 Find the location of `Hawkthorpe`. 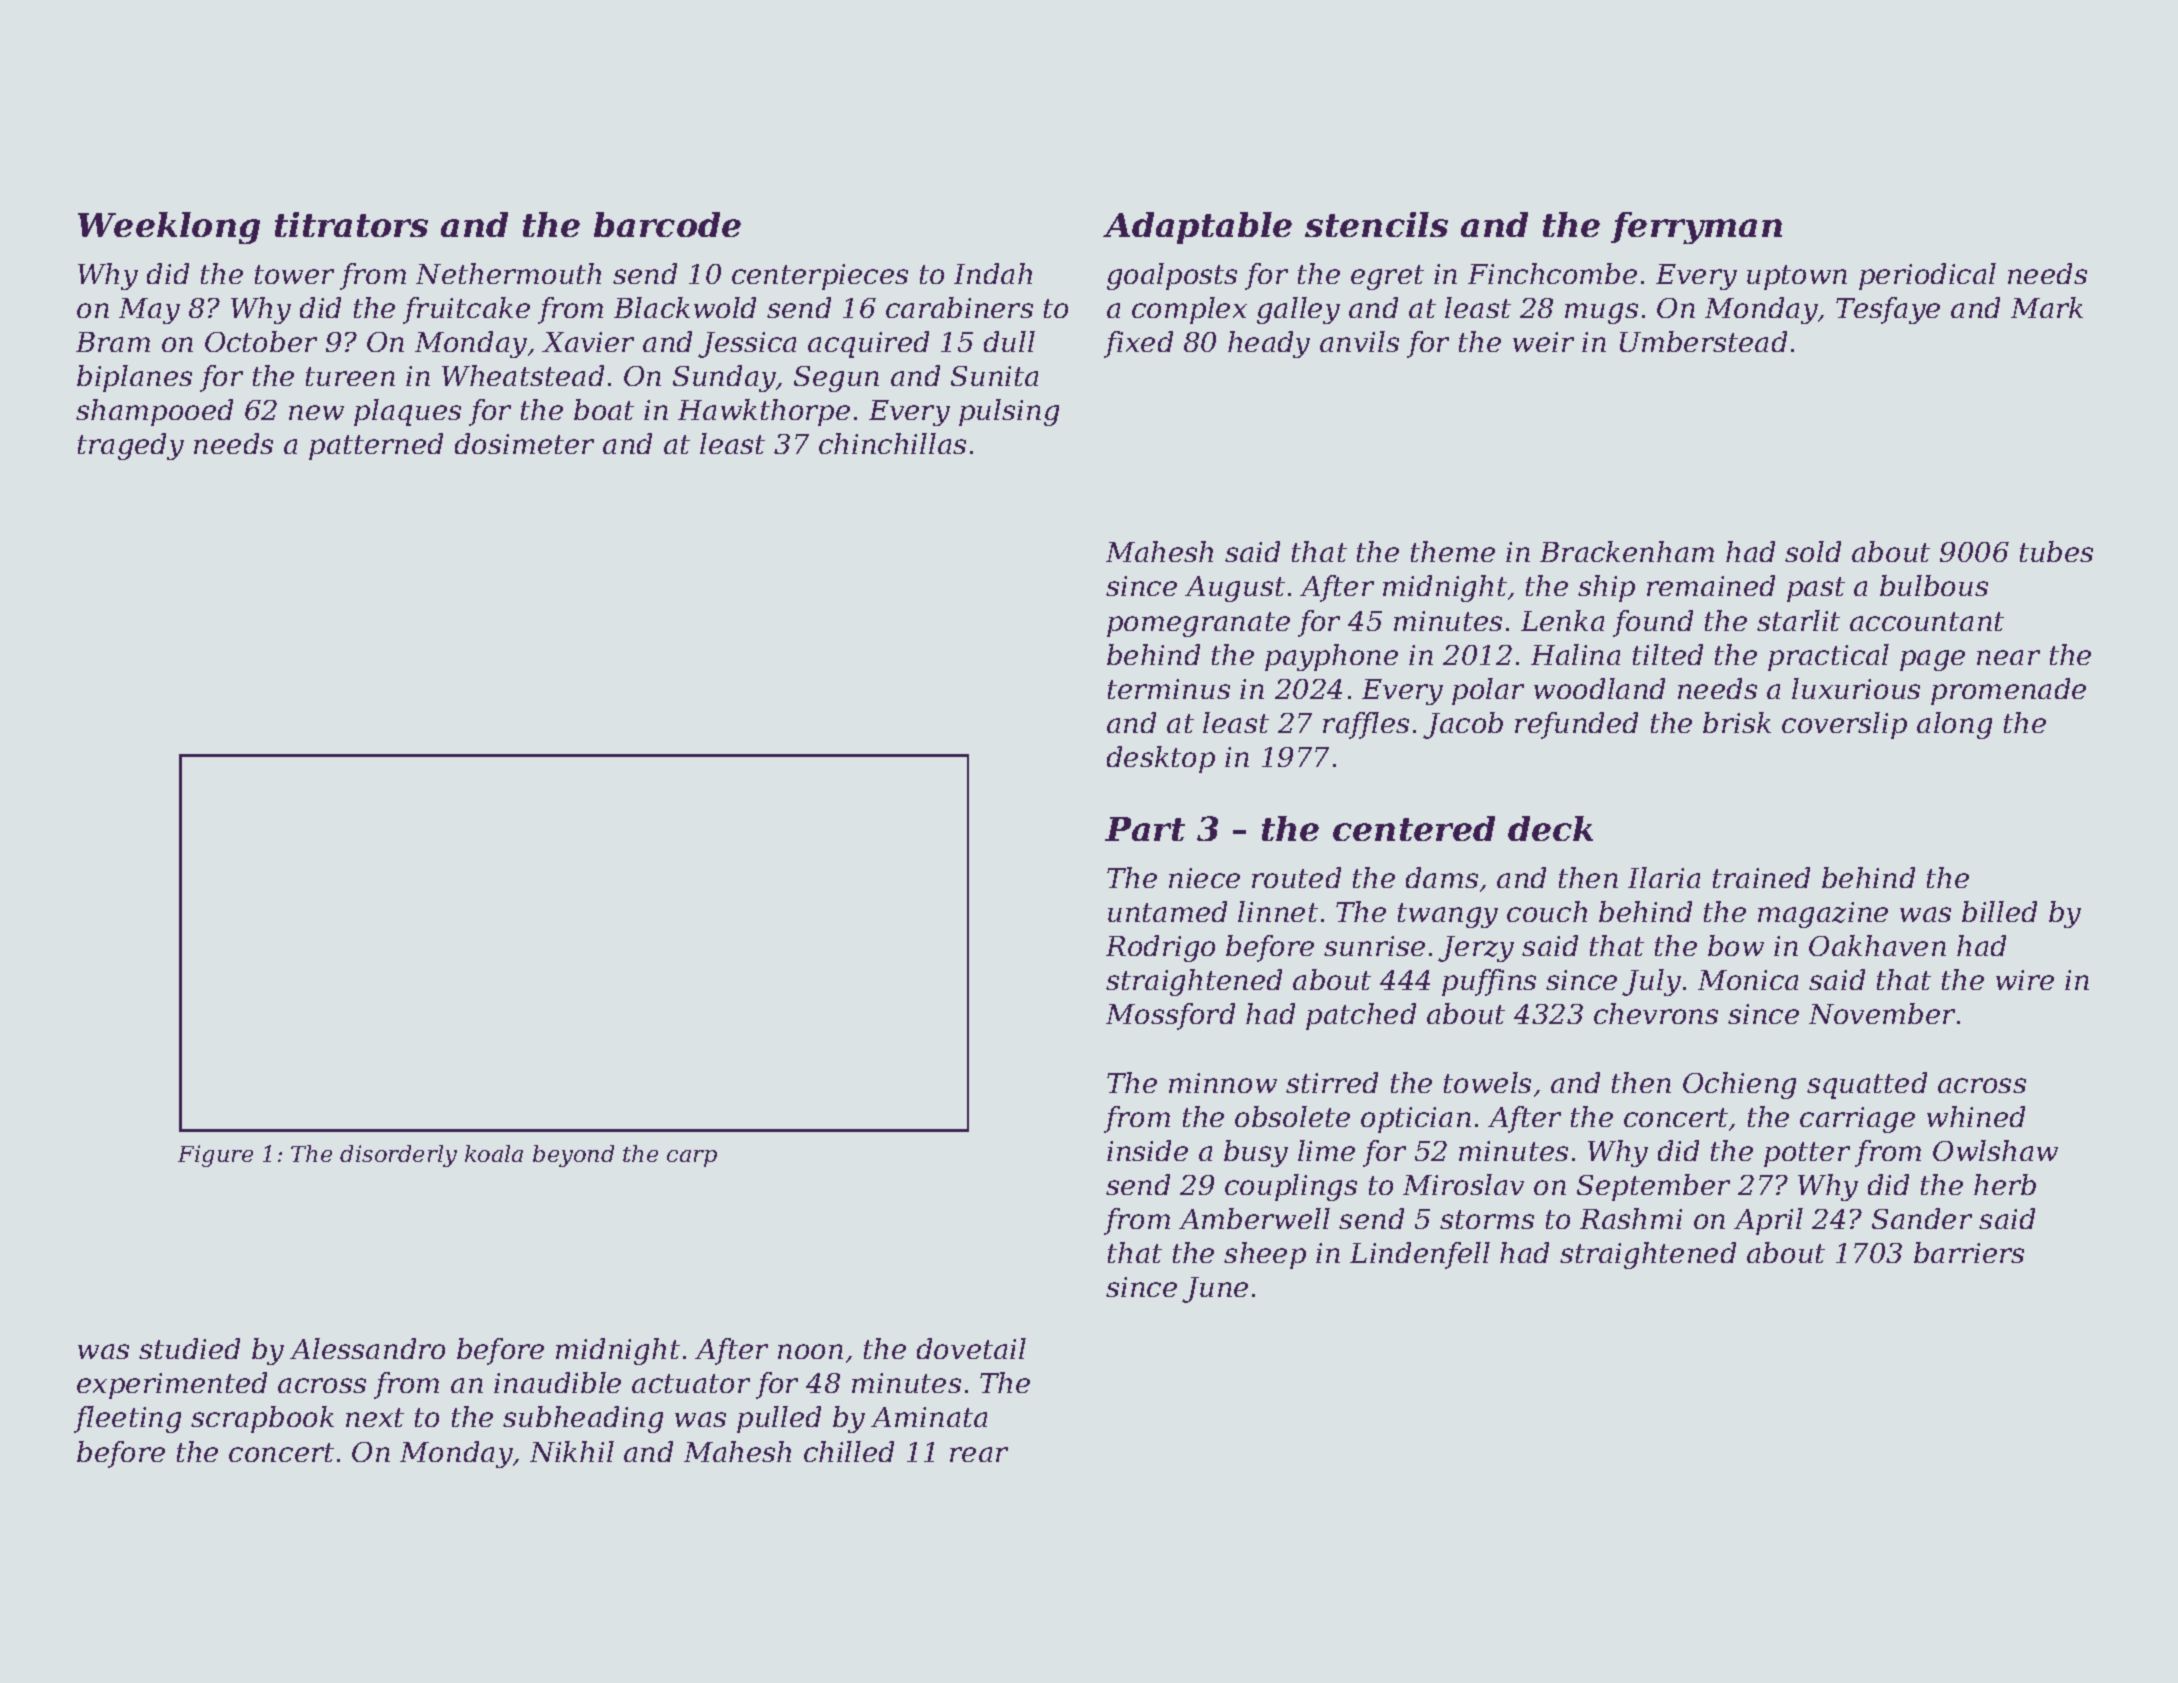

Hawkthorpe is located at coordinates (764, 412).
